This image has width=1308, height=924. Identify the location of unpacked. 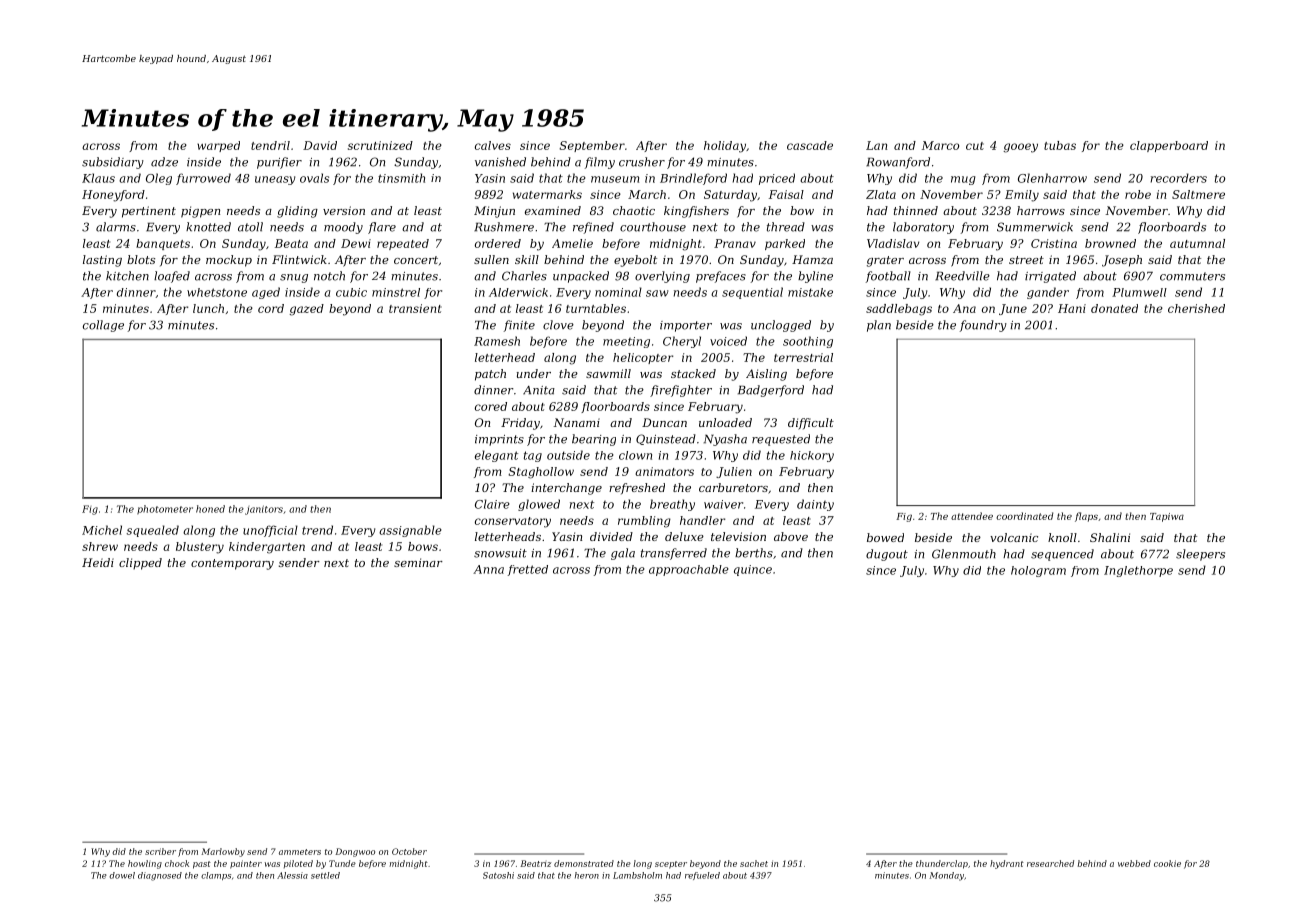
(581, 277).
